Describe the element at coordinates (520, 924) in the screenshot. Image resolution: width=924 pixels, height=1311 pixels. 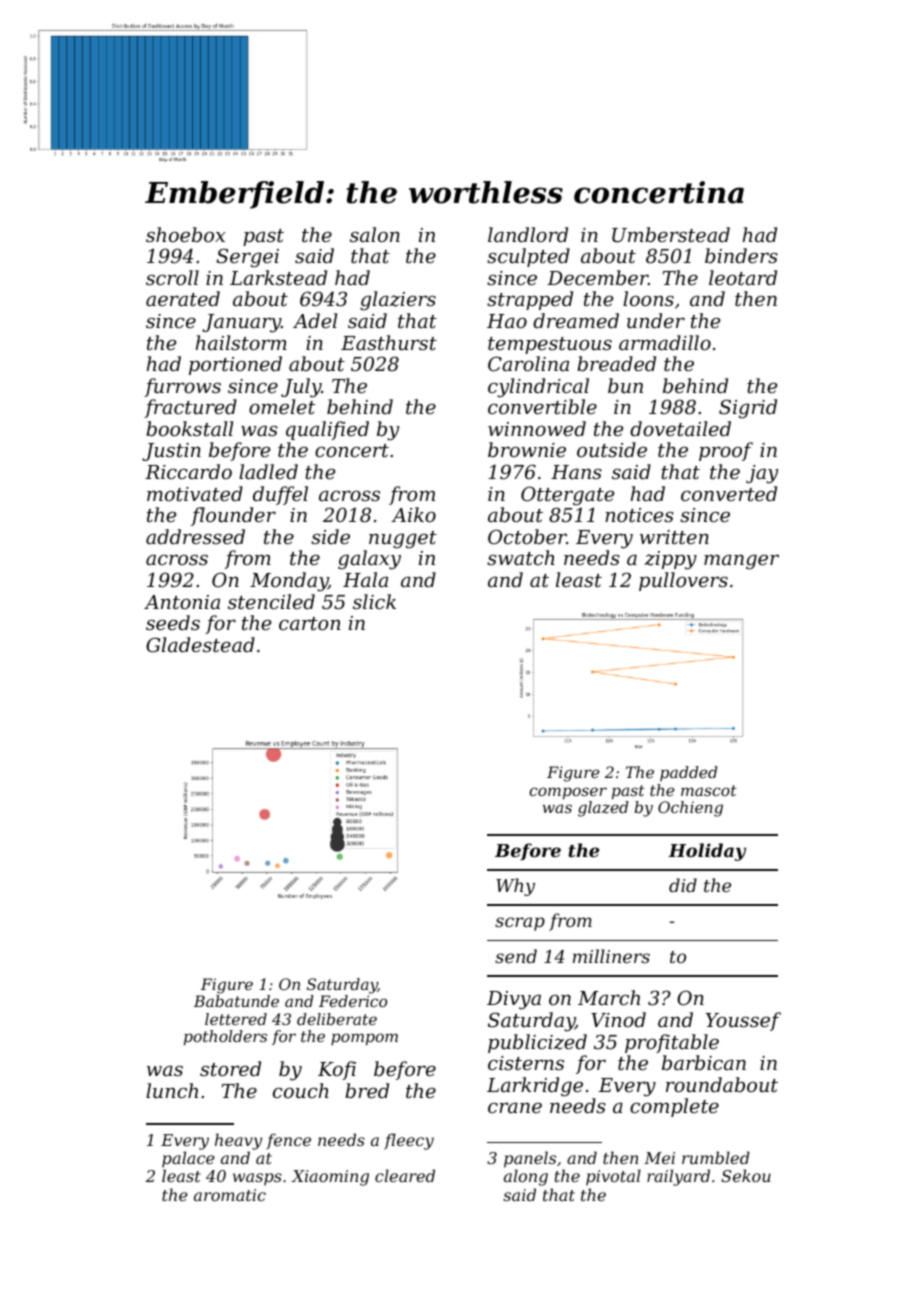
I see `scrap` at that location.
